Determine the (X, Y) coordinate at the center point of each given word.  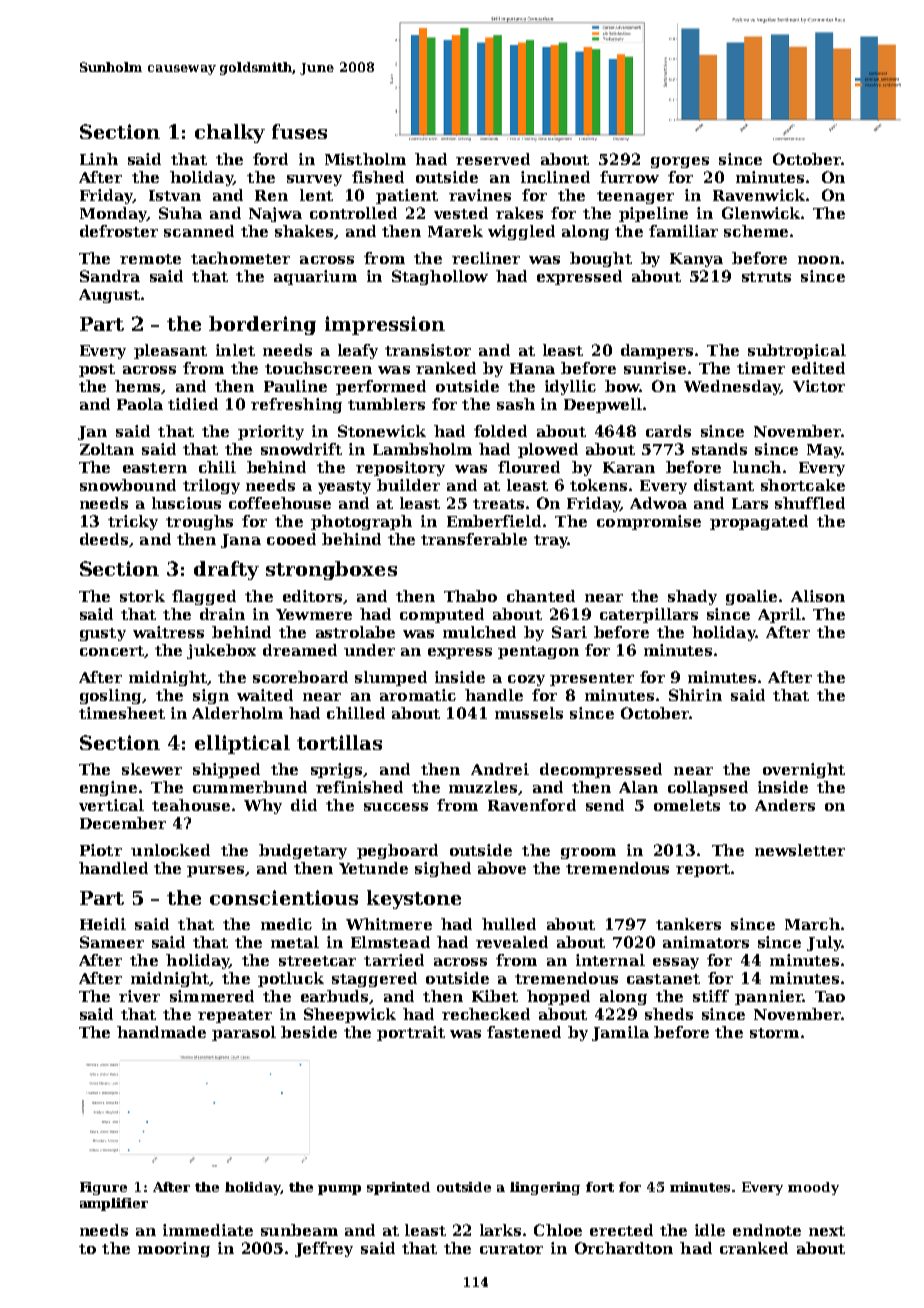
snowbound (128, 485)
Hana (532, 368)
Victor (819, 386)
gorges (680, 162)
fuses (299, 131)
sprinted (398, 1188)
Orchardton (624, 1248)
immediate (208, 1230)
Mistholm (365, 159)
